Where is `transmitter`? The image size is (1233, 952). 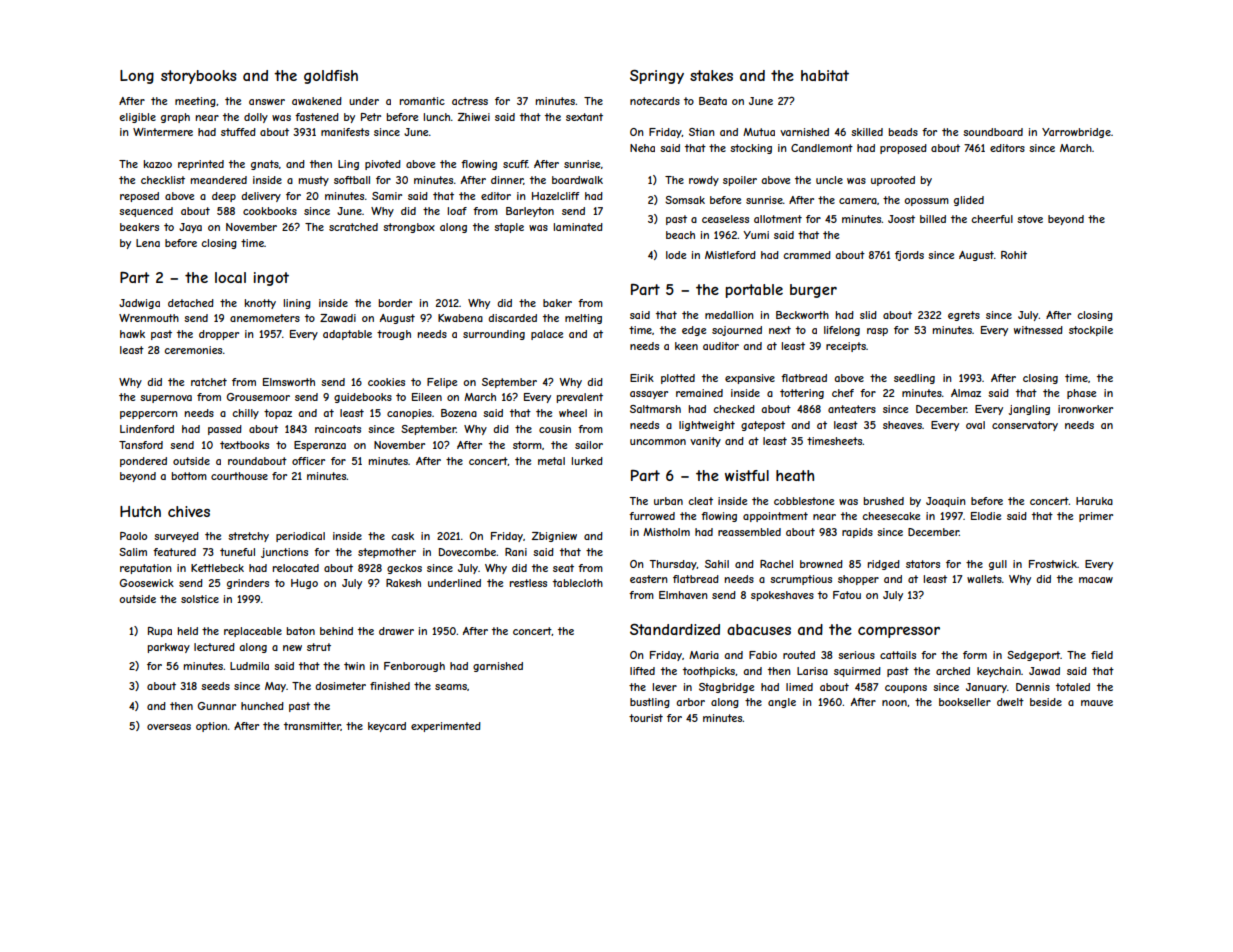 transmitter is located at coordinates (312, 726).
